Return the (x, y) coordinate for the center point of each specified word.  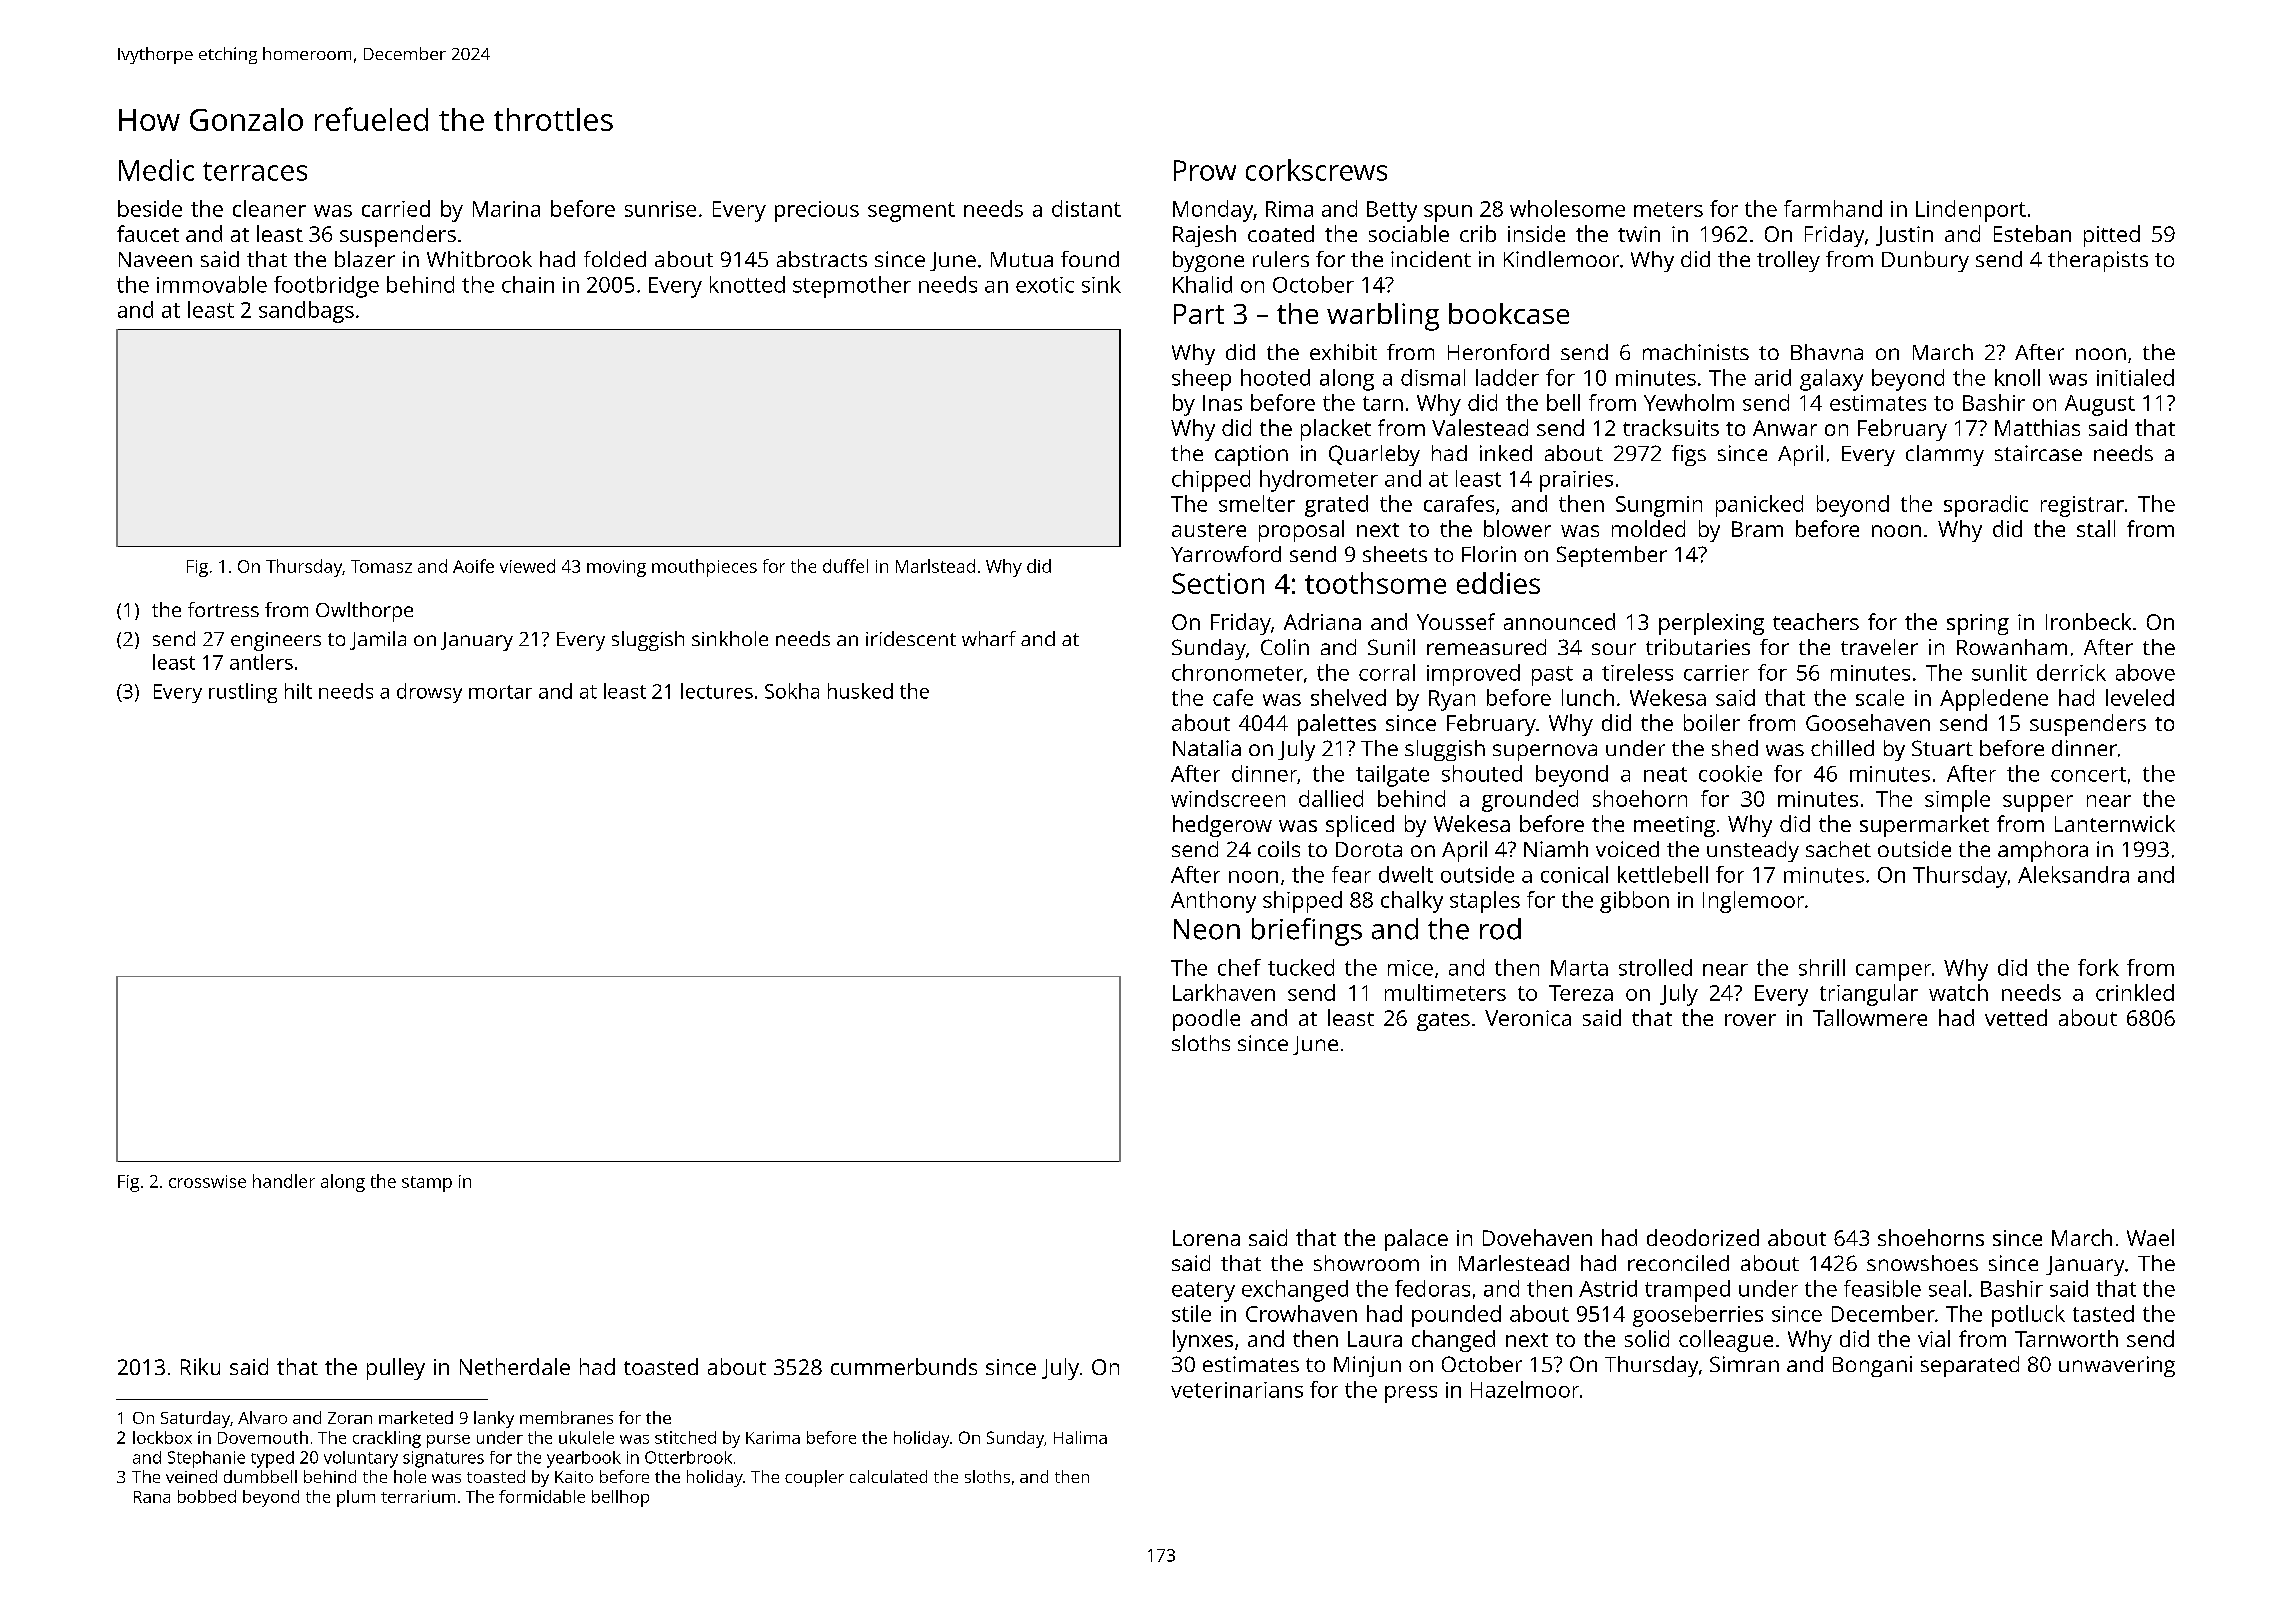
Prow (1205, 170)
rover (1750, 1020)
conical (1574, 874)
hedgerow (1222, 826)
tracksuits (1671, 427)
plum (356, 1498)
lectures (717, 691)
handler (284, 1181)
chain (528, 284)
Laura (1375, 1339)
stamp (427, 1184)
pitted (2112, 236)
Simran (1744, 1364)
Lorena (1206, 1238)
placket (1336, 430)
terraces (255, 171)
